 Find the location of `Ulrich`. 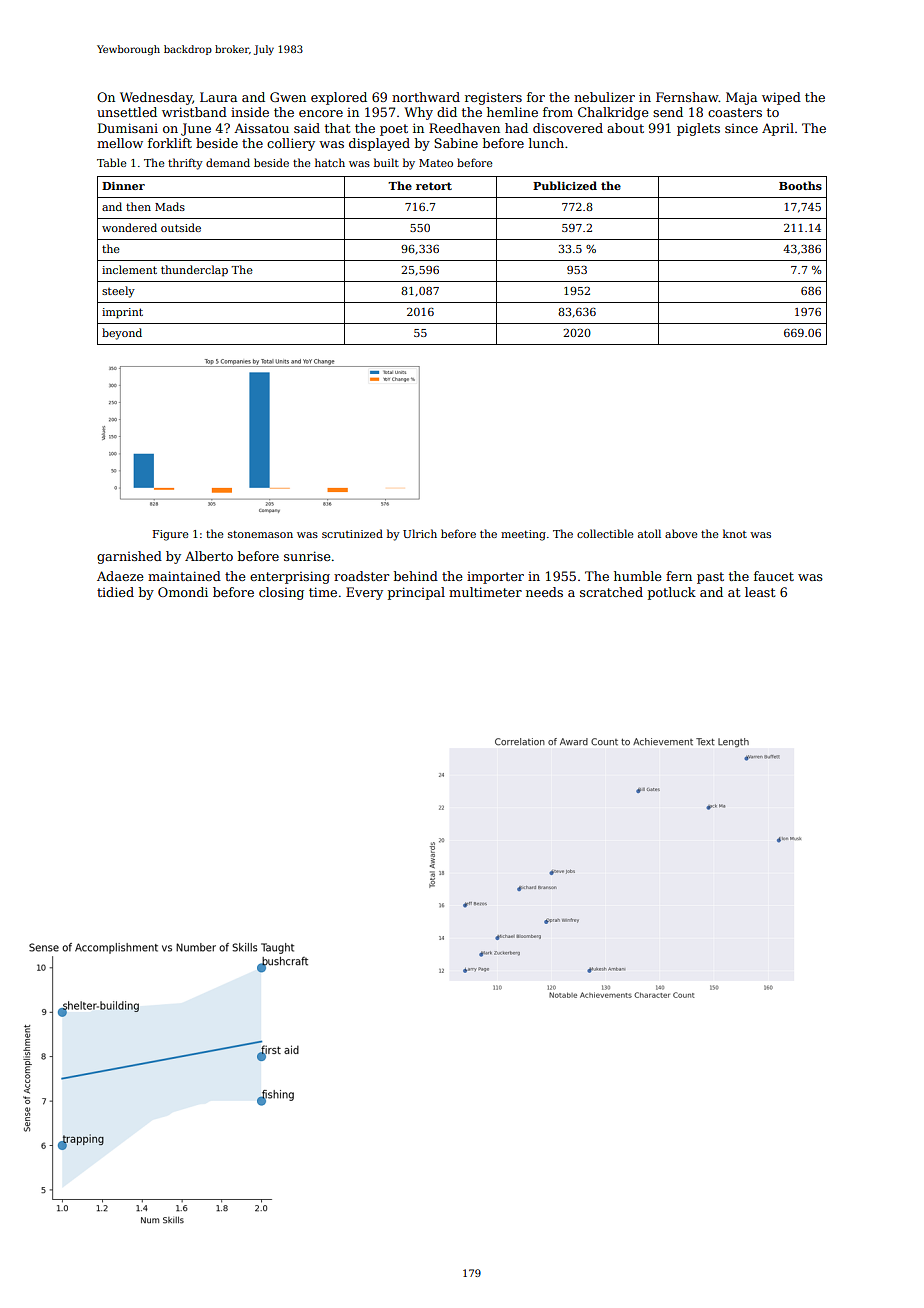

Ulrich is located at coordinates (420, 533).
